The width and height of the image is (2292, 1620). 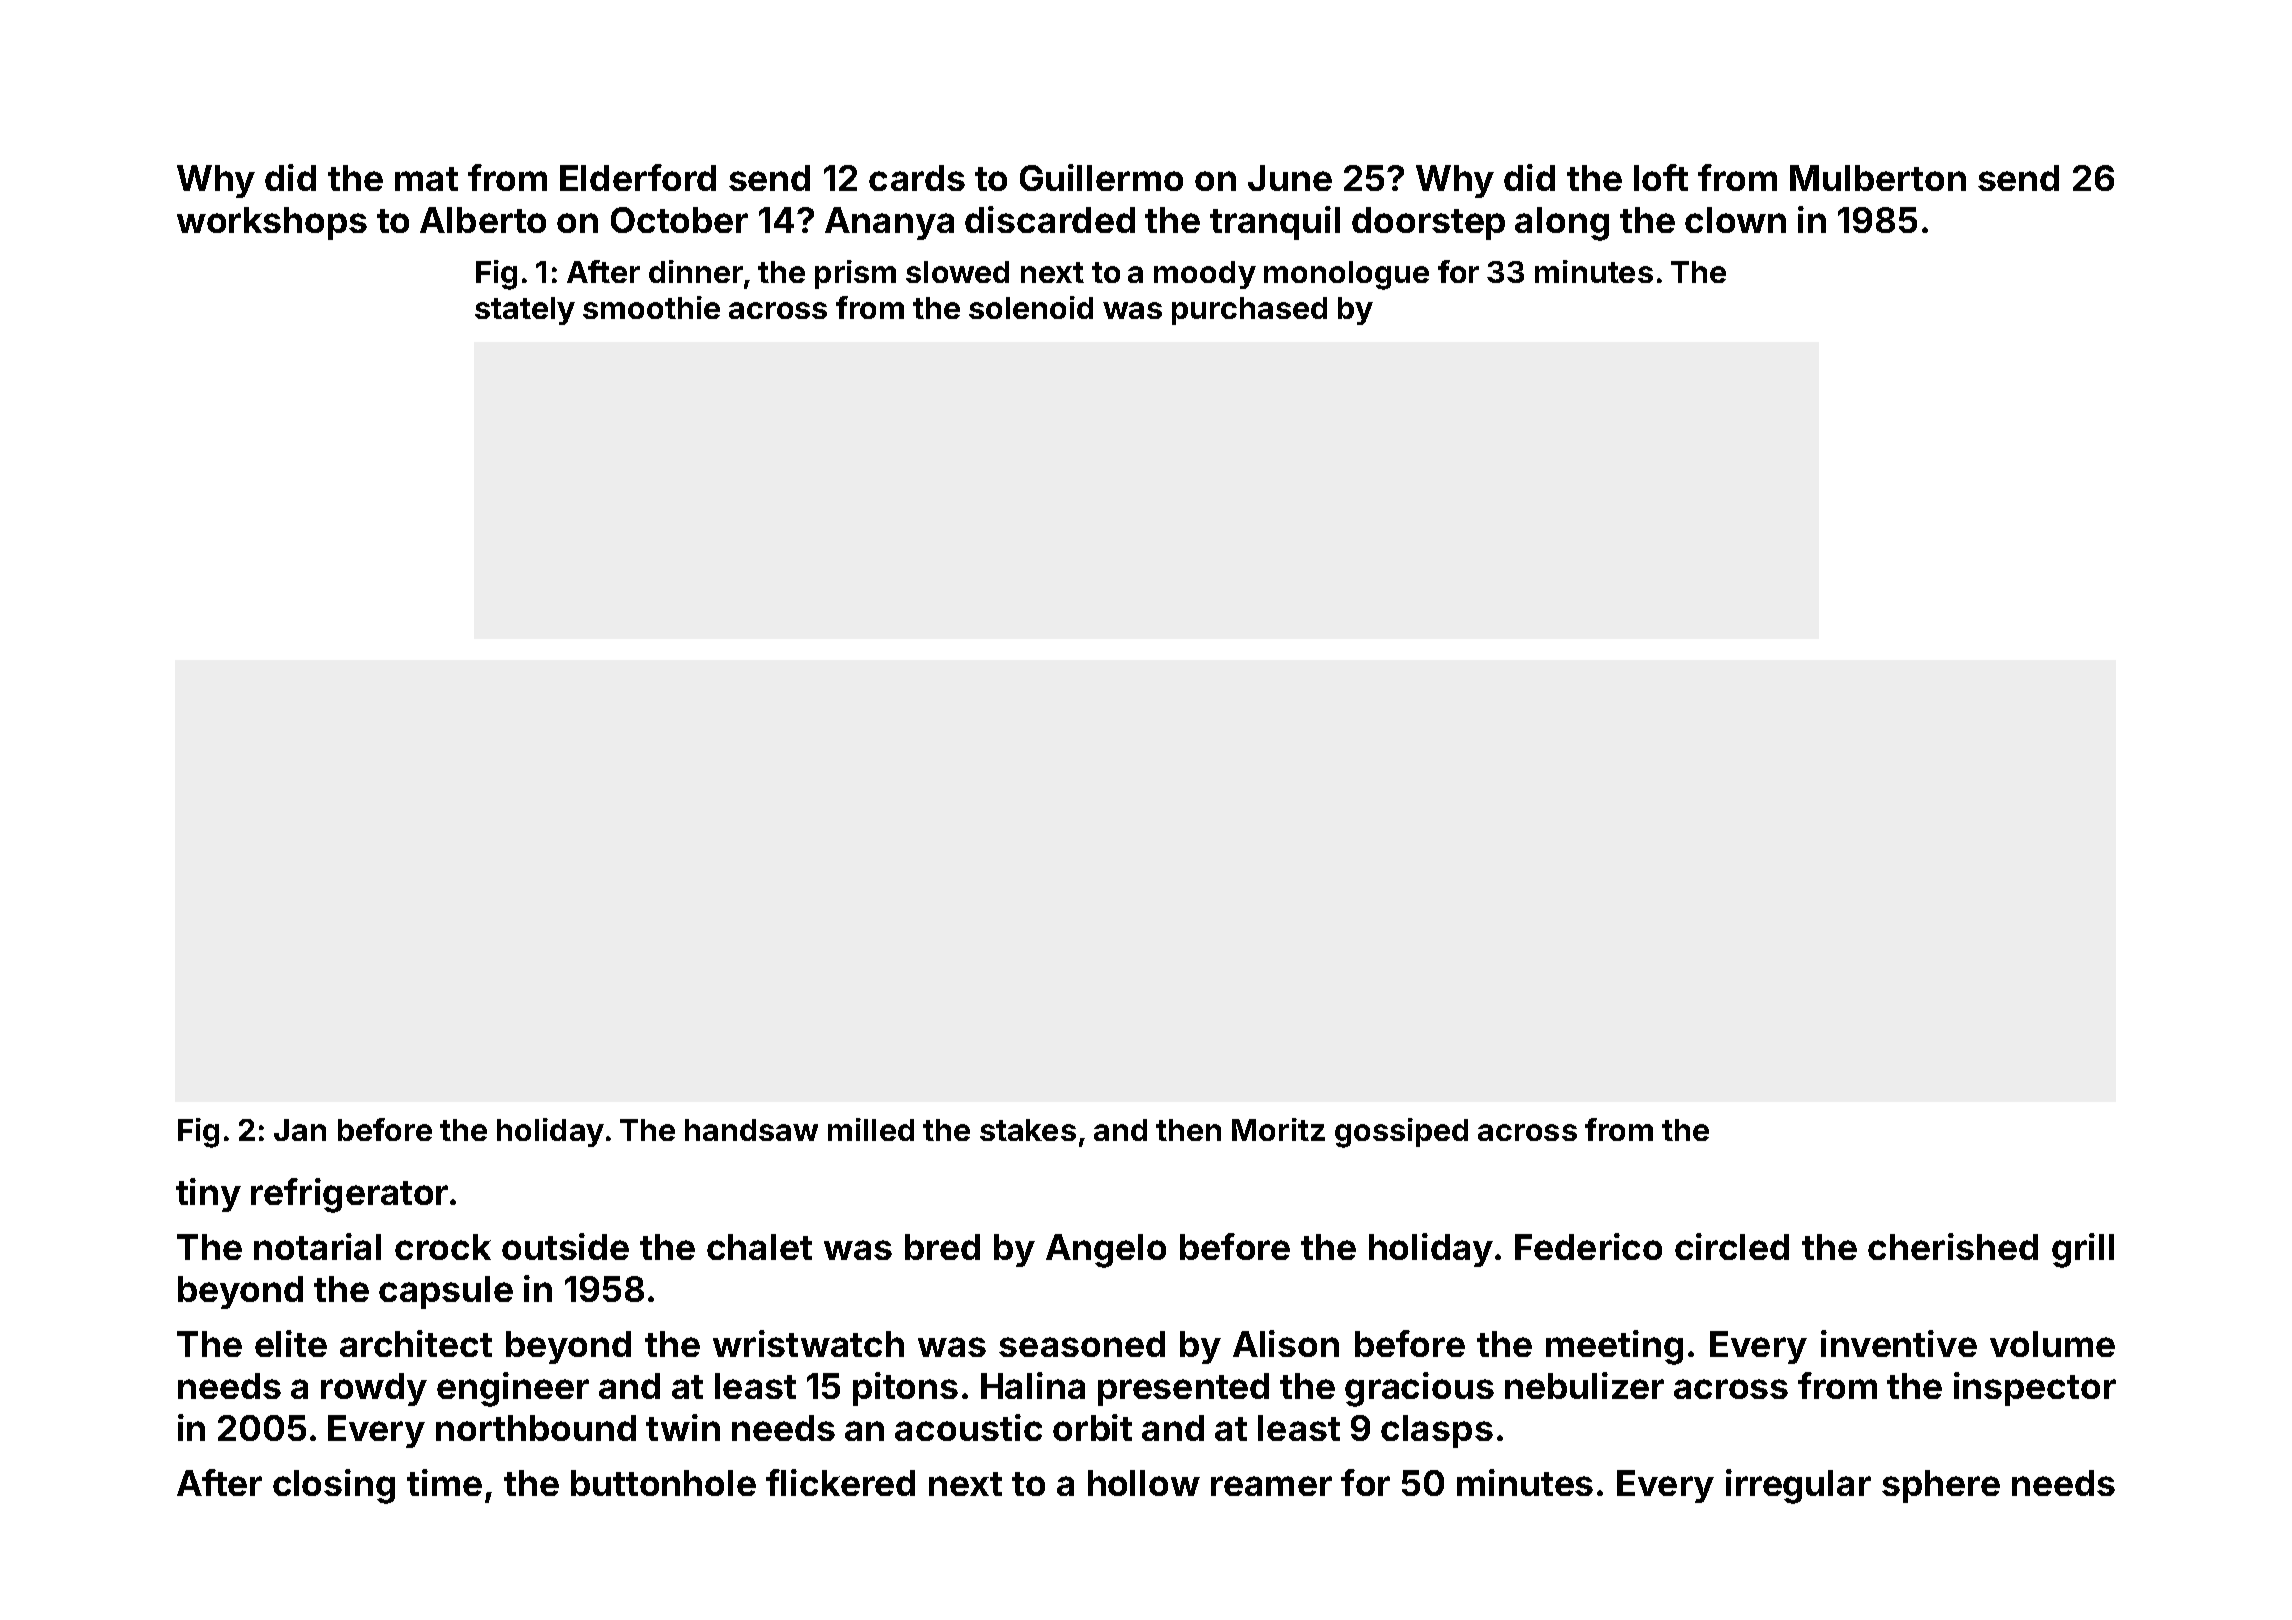 I want to click on loft, so click(x=1661, y=177).
